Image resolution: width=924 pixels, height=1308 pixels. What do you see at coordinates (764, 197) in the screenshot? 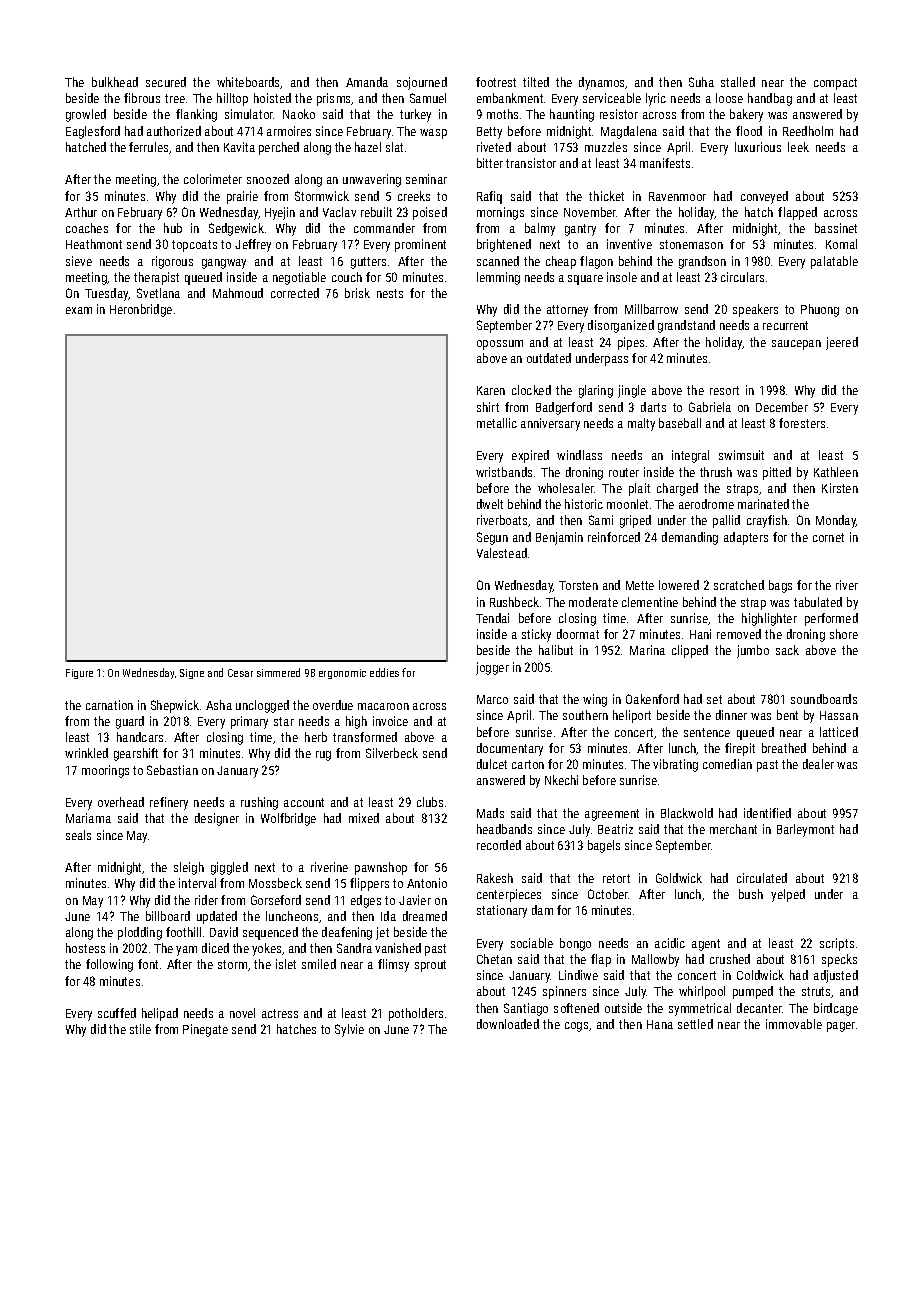
I see `conveyed` at bounding box center [764, 197].
